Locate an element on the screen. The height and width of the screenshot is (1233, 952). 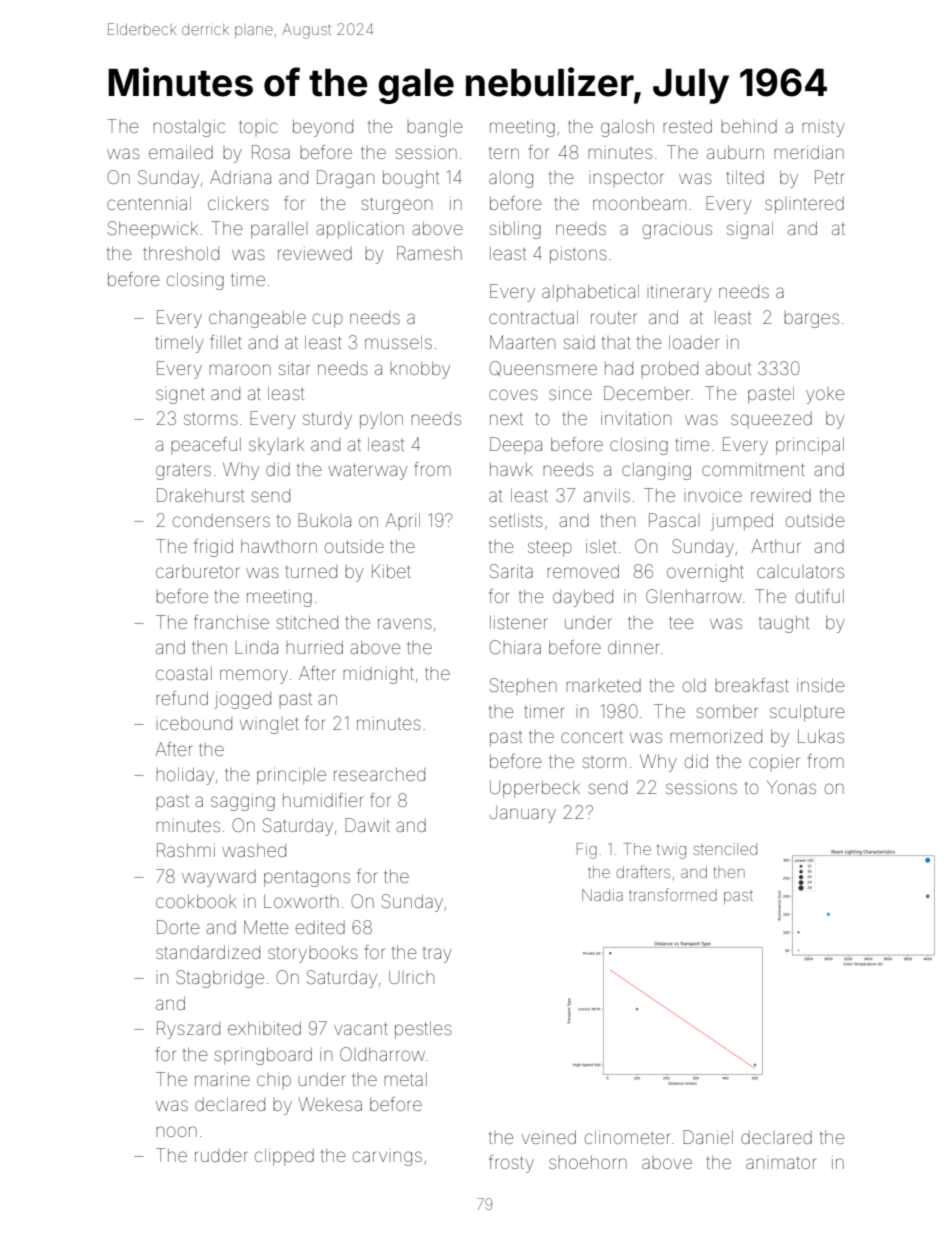
transformed is located at coordinates (673, 894).
